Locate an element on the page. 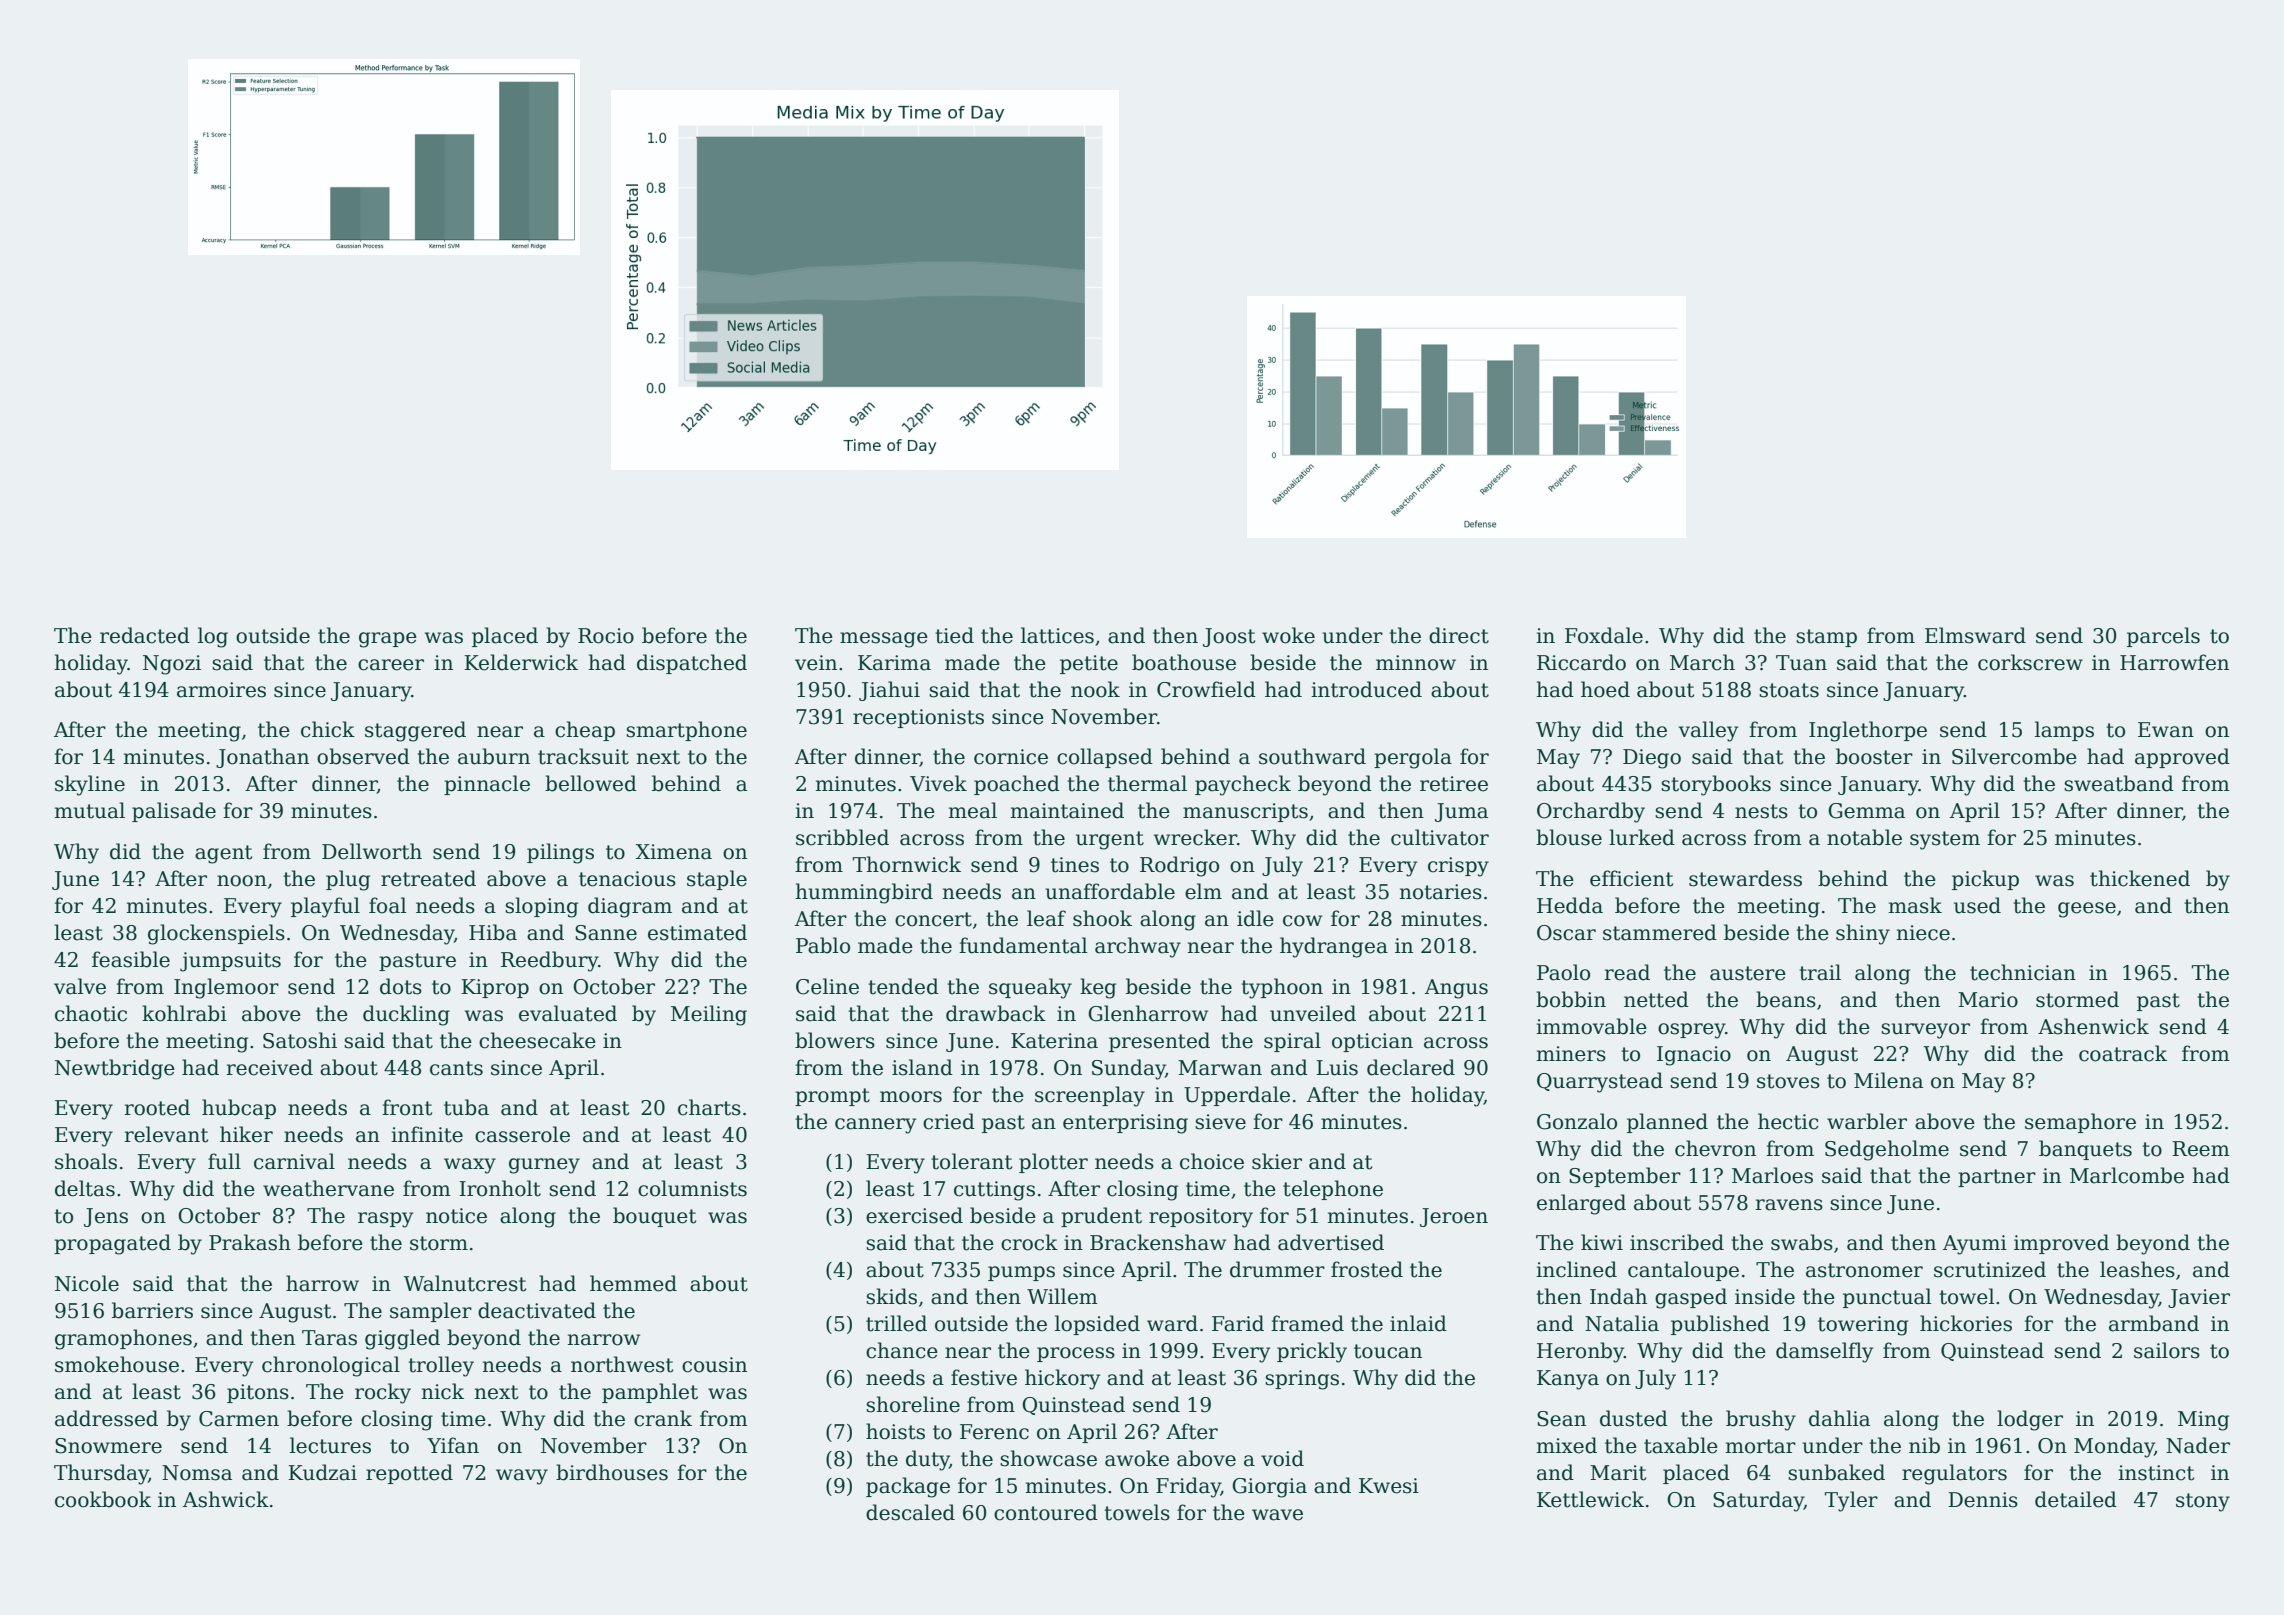  sweatband is located at coordinates (2119, 783).
